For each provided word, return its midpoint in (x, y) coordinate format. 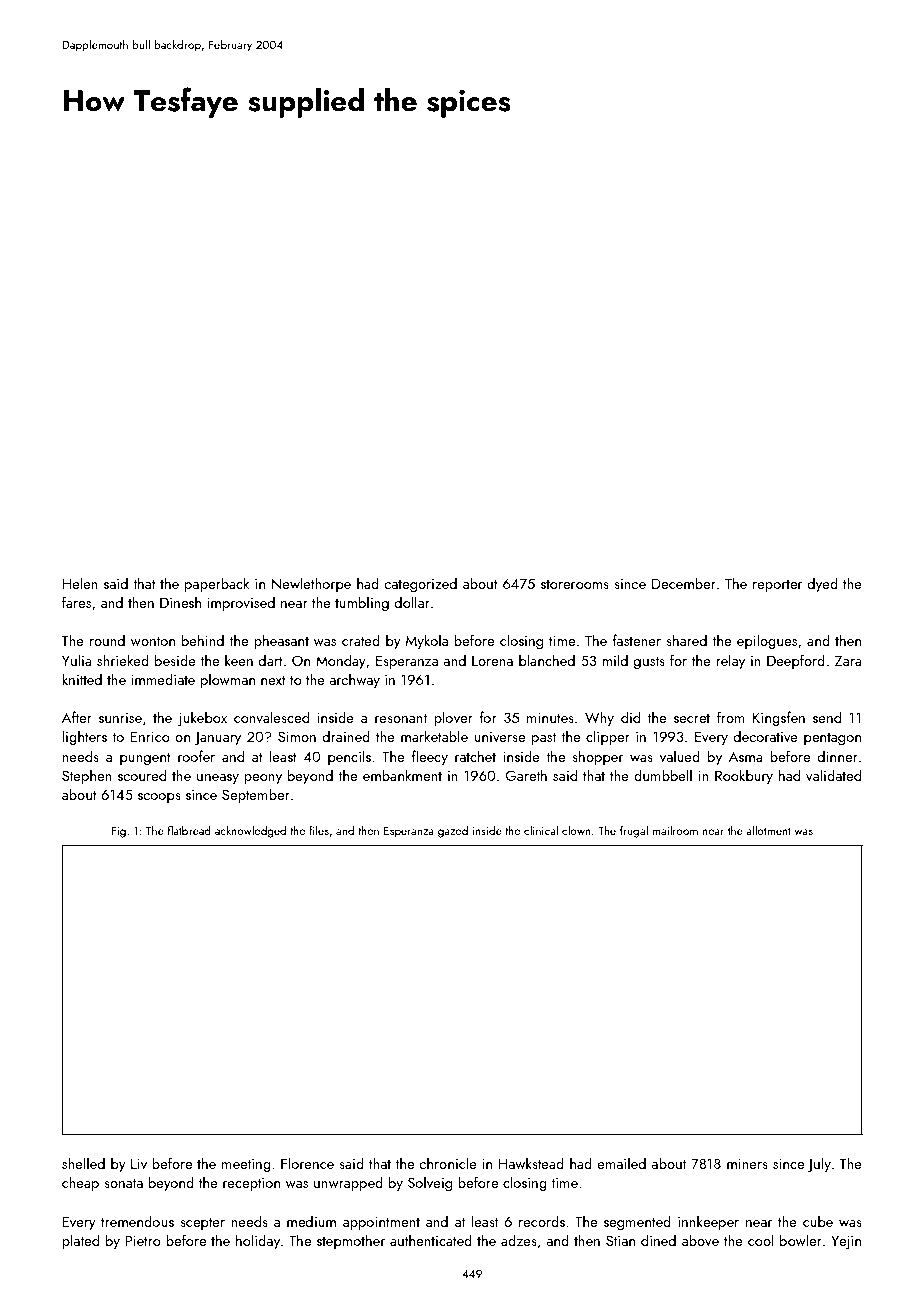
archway (355, 680)
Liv (139, 1163)
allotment (768, 830)
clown (576, 830)
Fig (118, 832)
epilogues (767, 641)
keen (239, 660)
